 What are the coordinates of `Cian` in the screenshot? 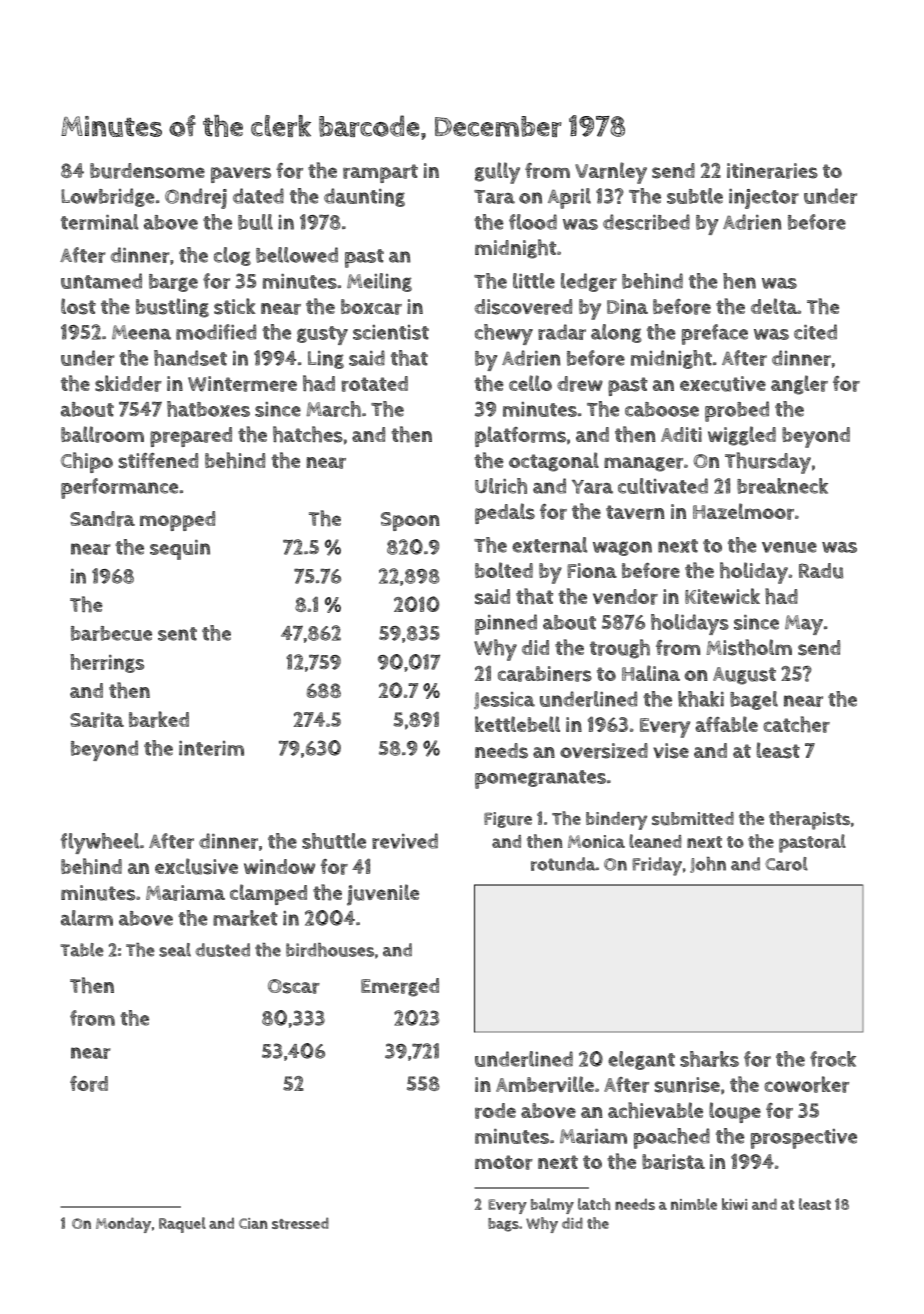 It's located at (253, 1223).
